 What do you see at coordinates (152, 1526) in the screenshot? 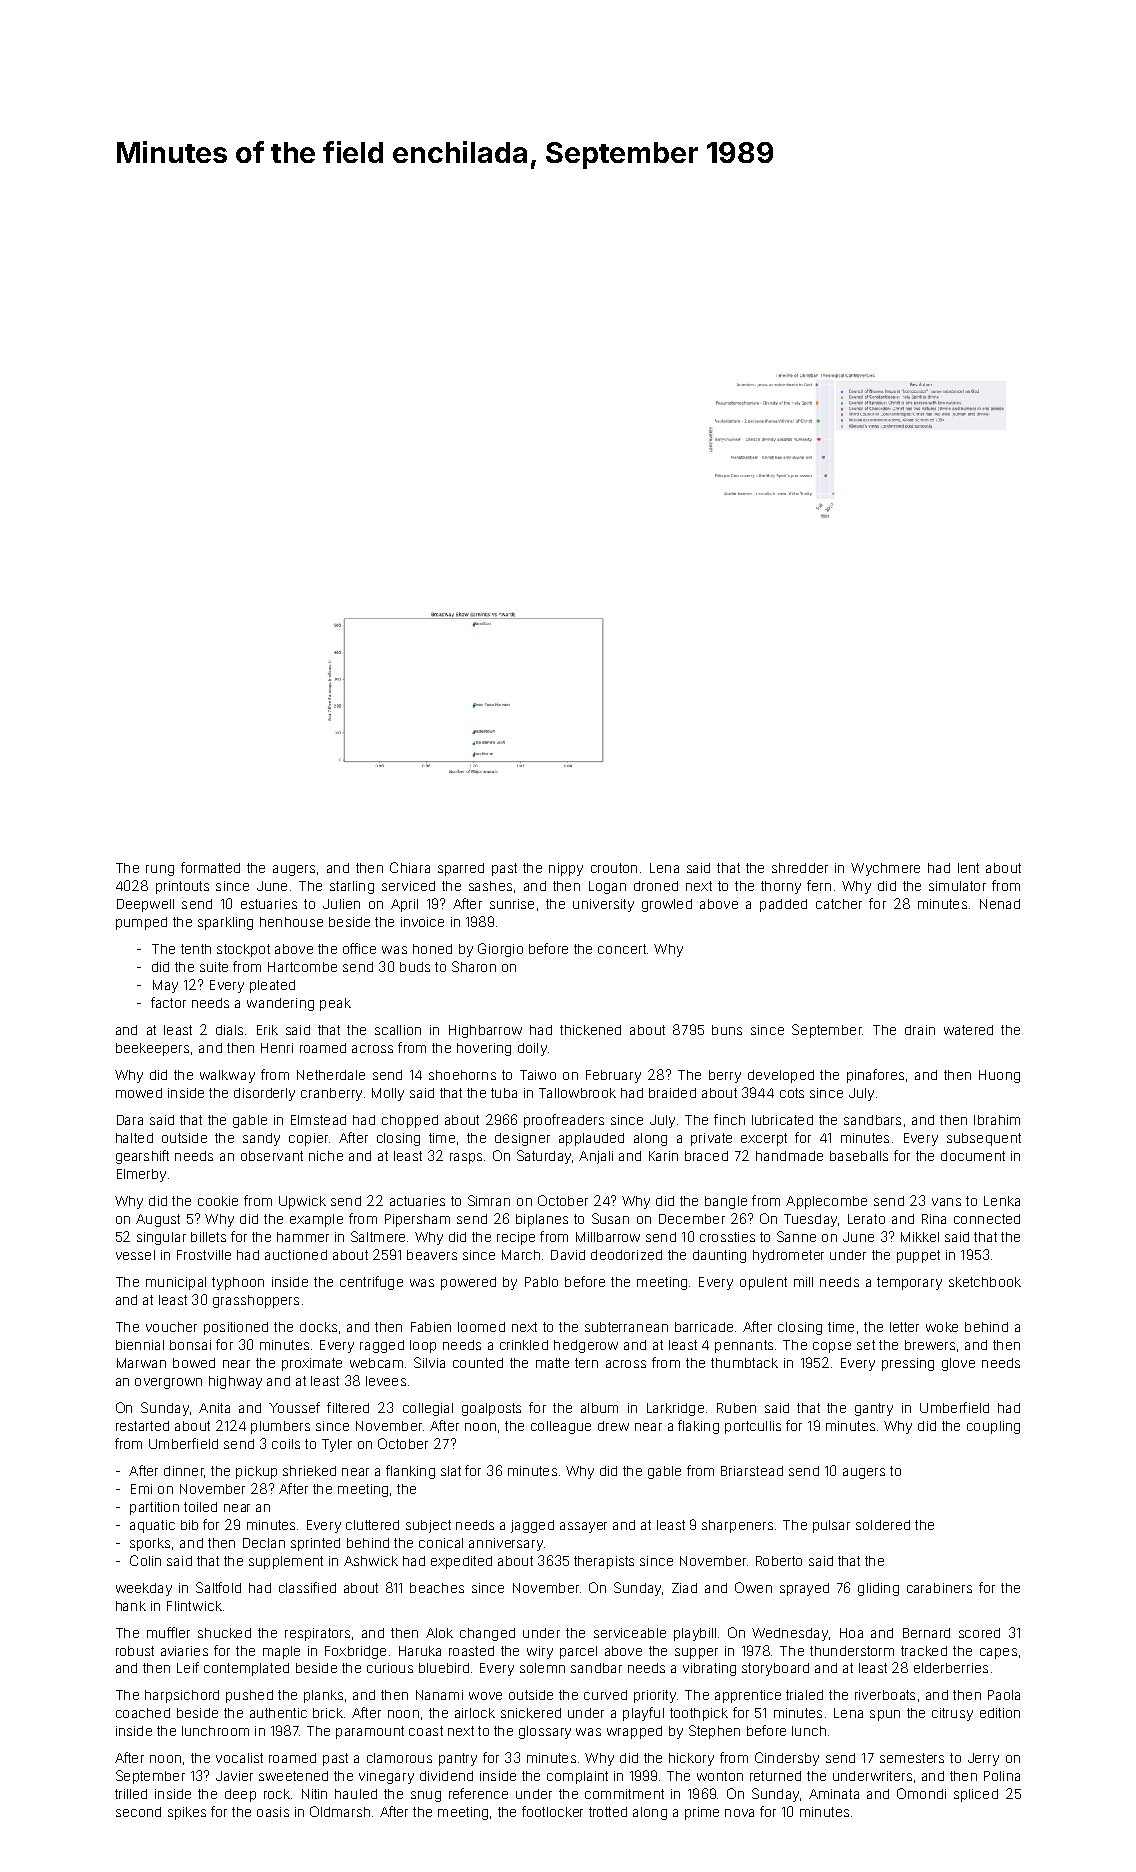
I see `aquatic` at bounding box center [152, 1526].
